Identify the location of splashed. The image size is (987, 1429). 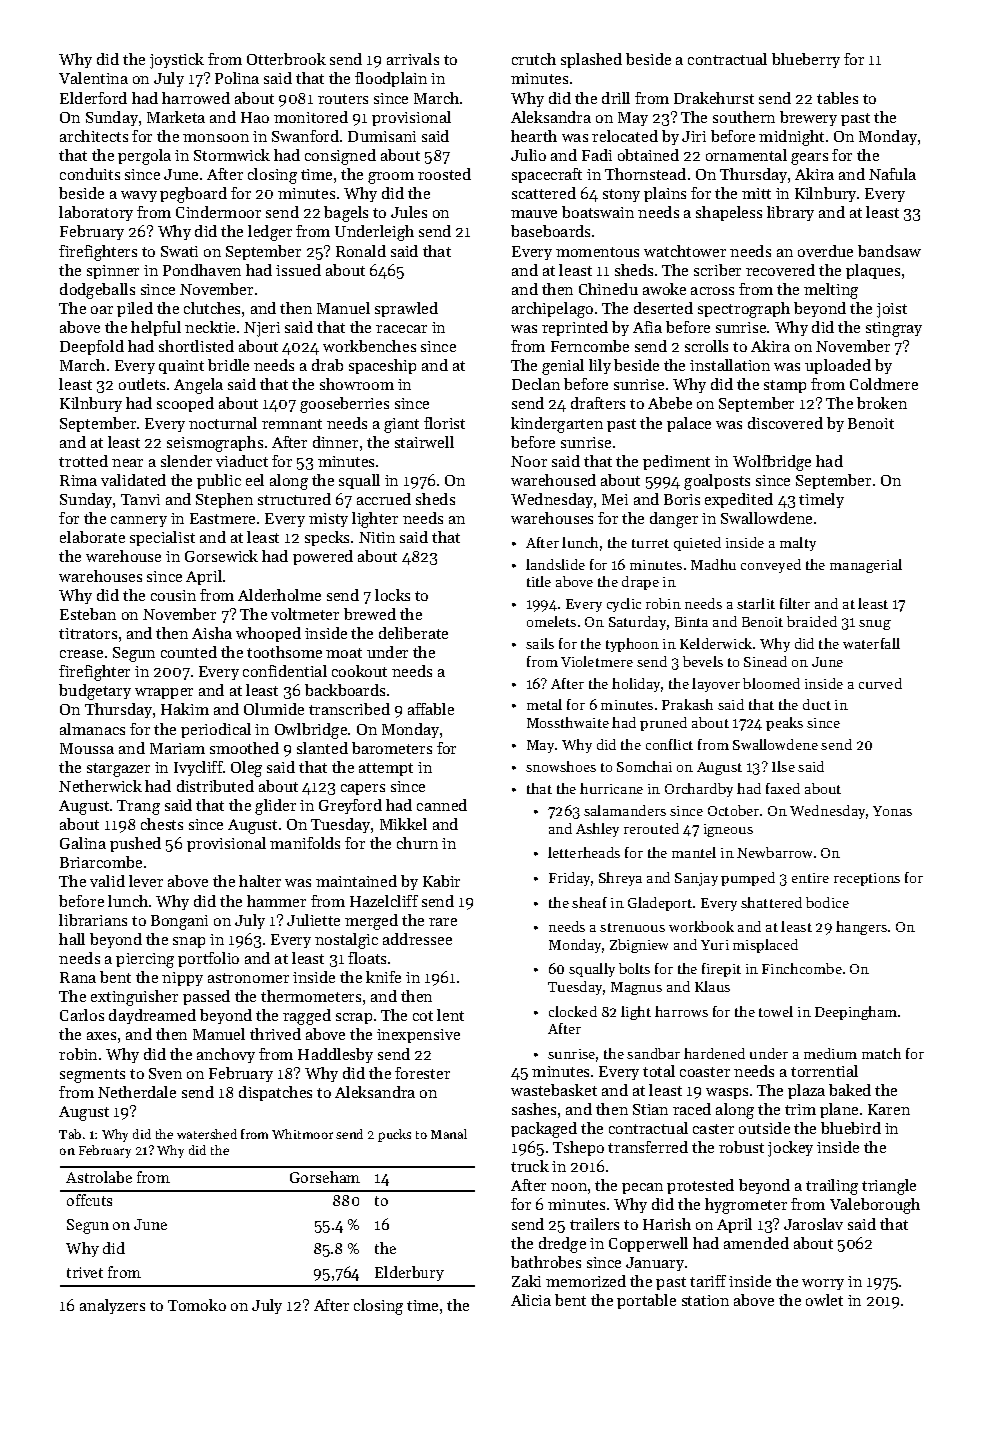
(591, 60).
